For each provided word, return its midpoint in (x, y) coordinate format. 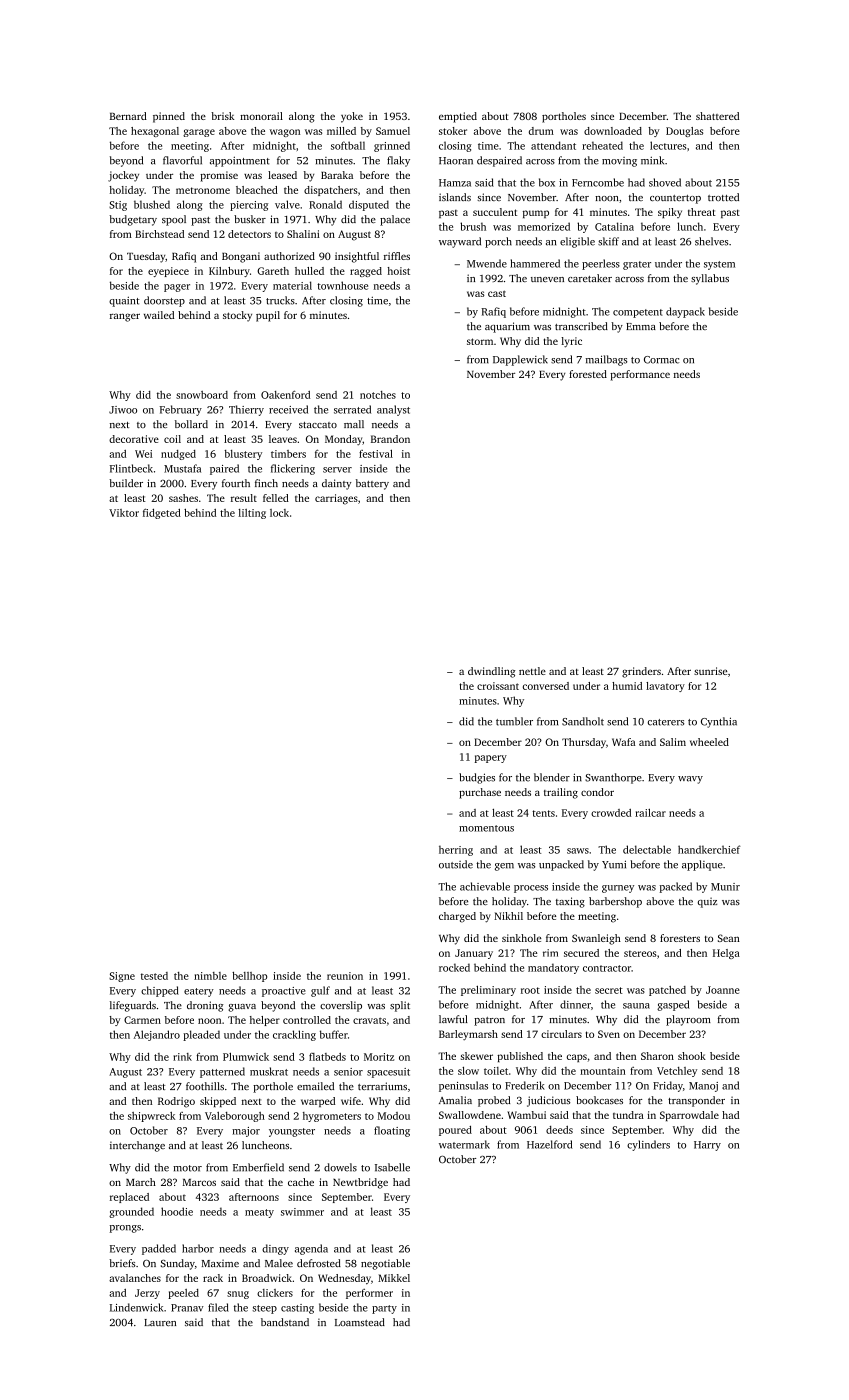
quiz (707, 902)
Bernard (128, 116)
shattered (717, 116)
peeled (183, 1294)
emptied (458, 117)
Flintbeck (131, 468)
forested (588, 374)
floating (392, 1131)
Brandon (390, 439)
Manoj (703, 1087)
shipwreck (151, 1117)
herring (456, 850)
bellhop (249, 977)
